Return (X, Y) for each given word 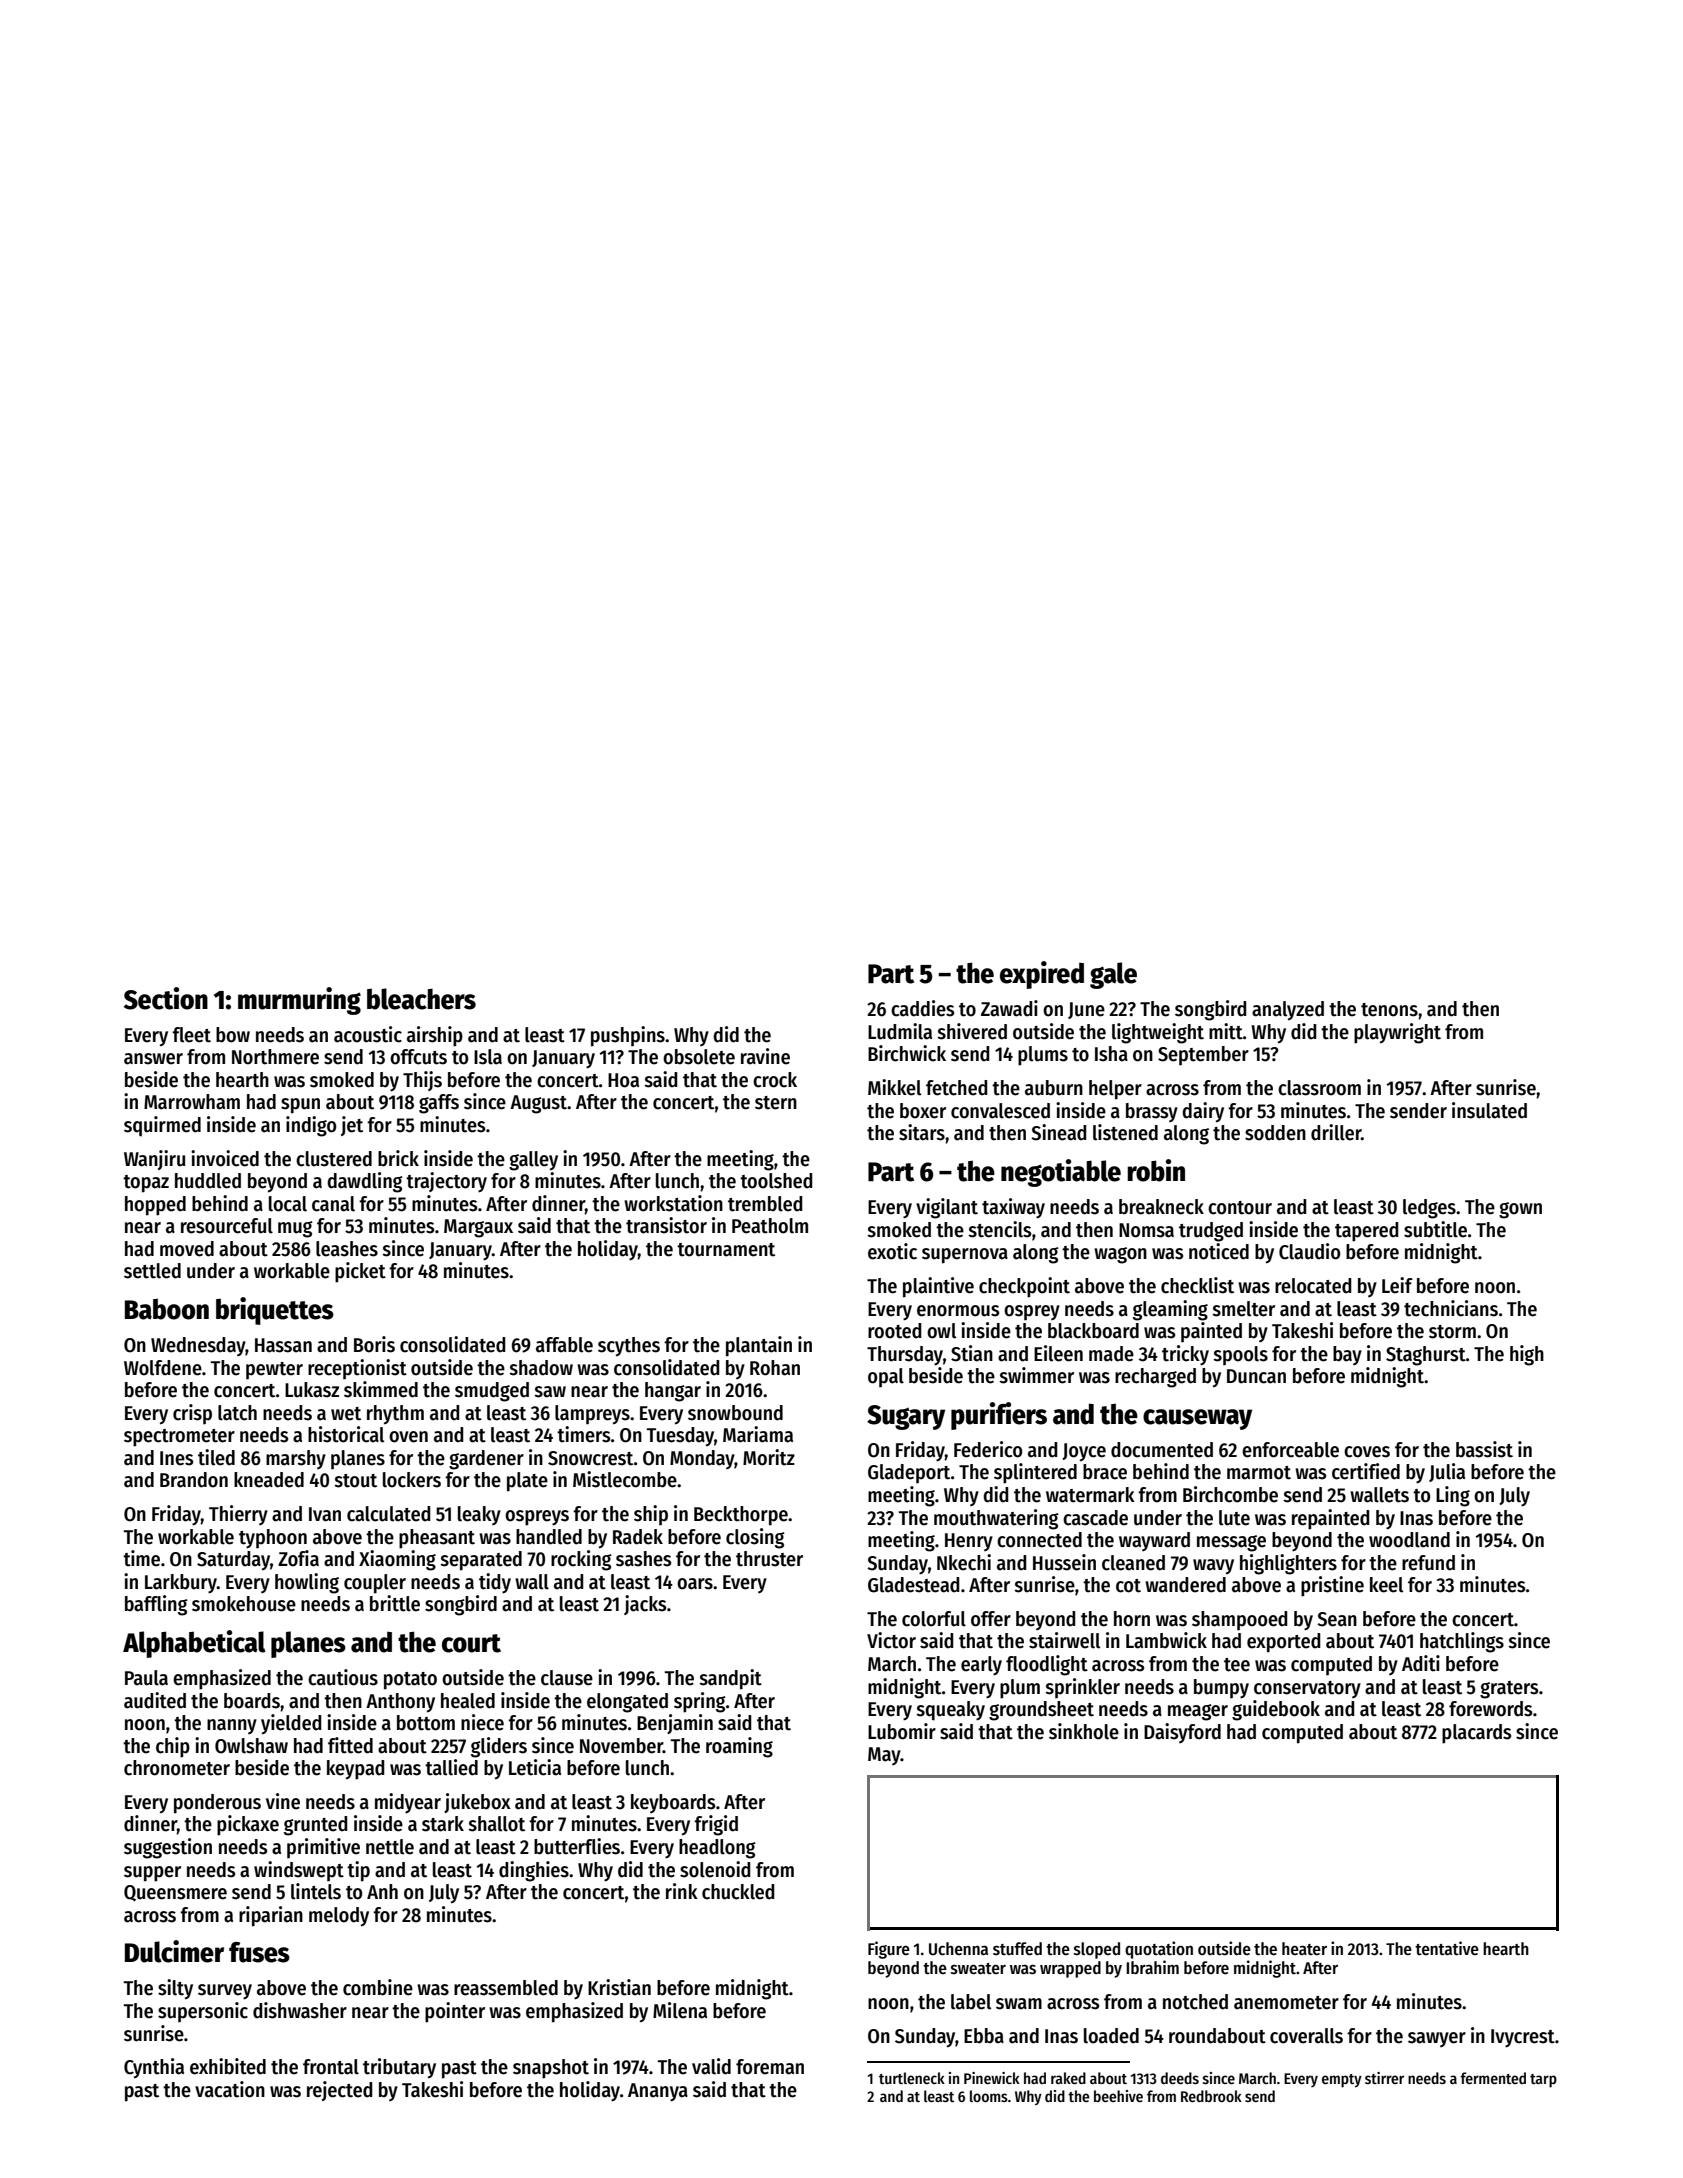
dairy (1203, 1112)
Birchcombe (1230, 1494)
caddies (922, 1008)
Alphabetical (194, 1644)
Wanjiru (154, 1160)
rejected (340, 2091)
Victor (891, 1640)
